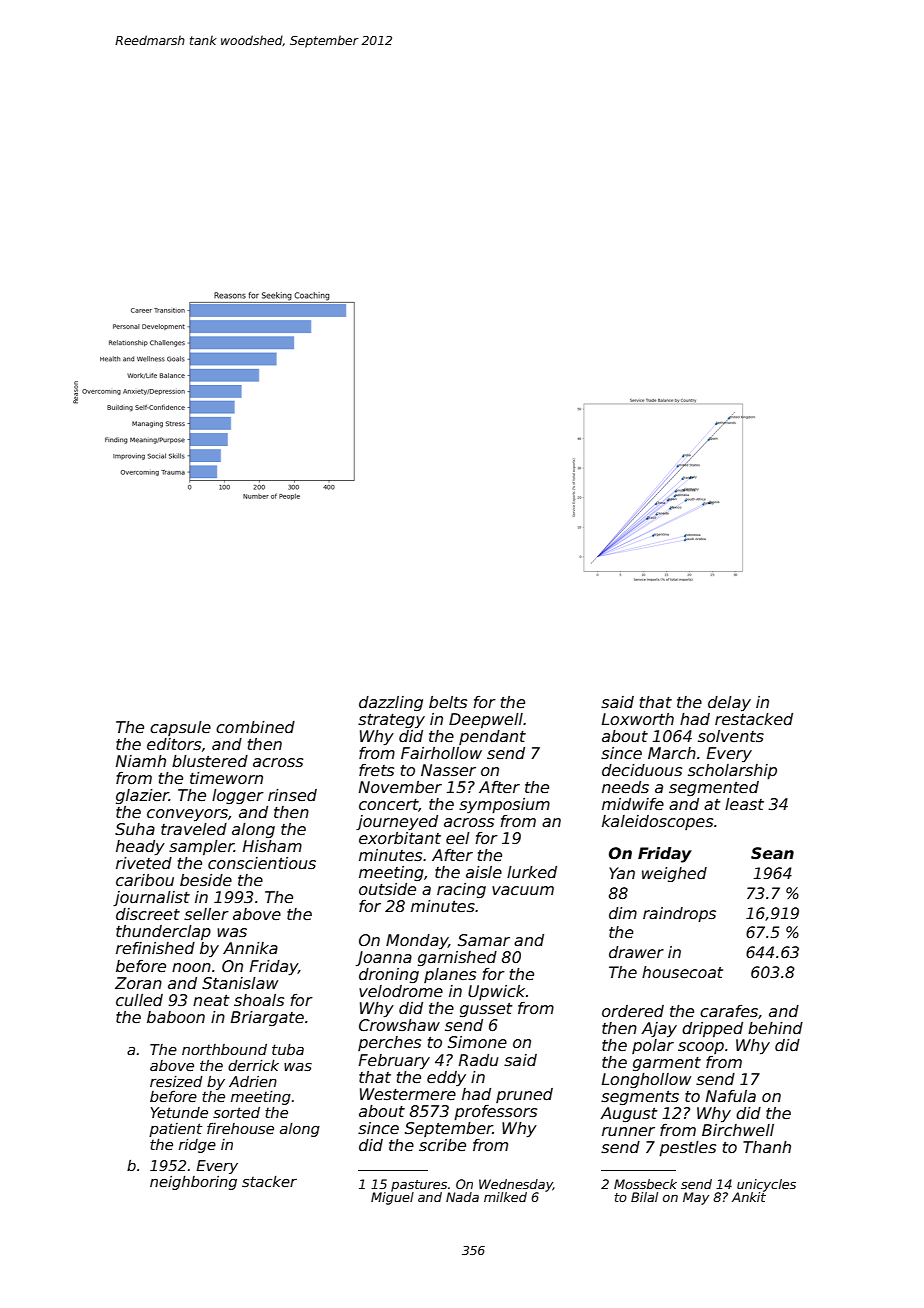 The height and width of the screenshot is (1308, 924). I want to click on weighed, so click(674, 874).
